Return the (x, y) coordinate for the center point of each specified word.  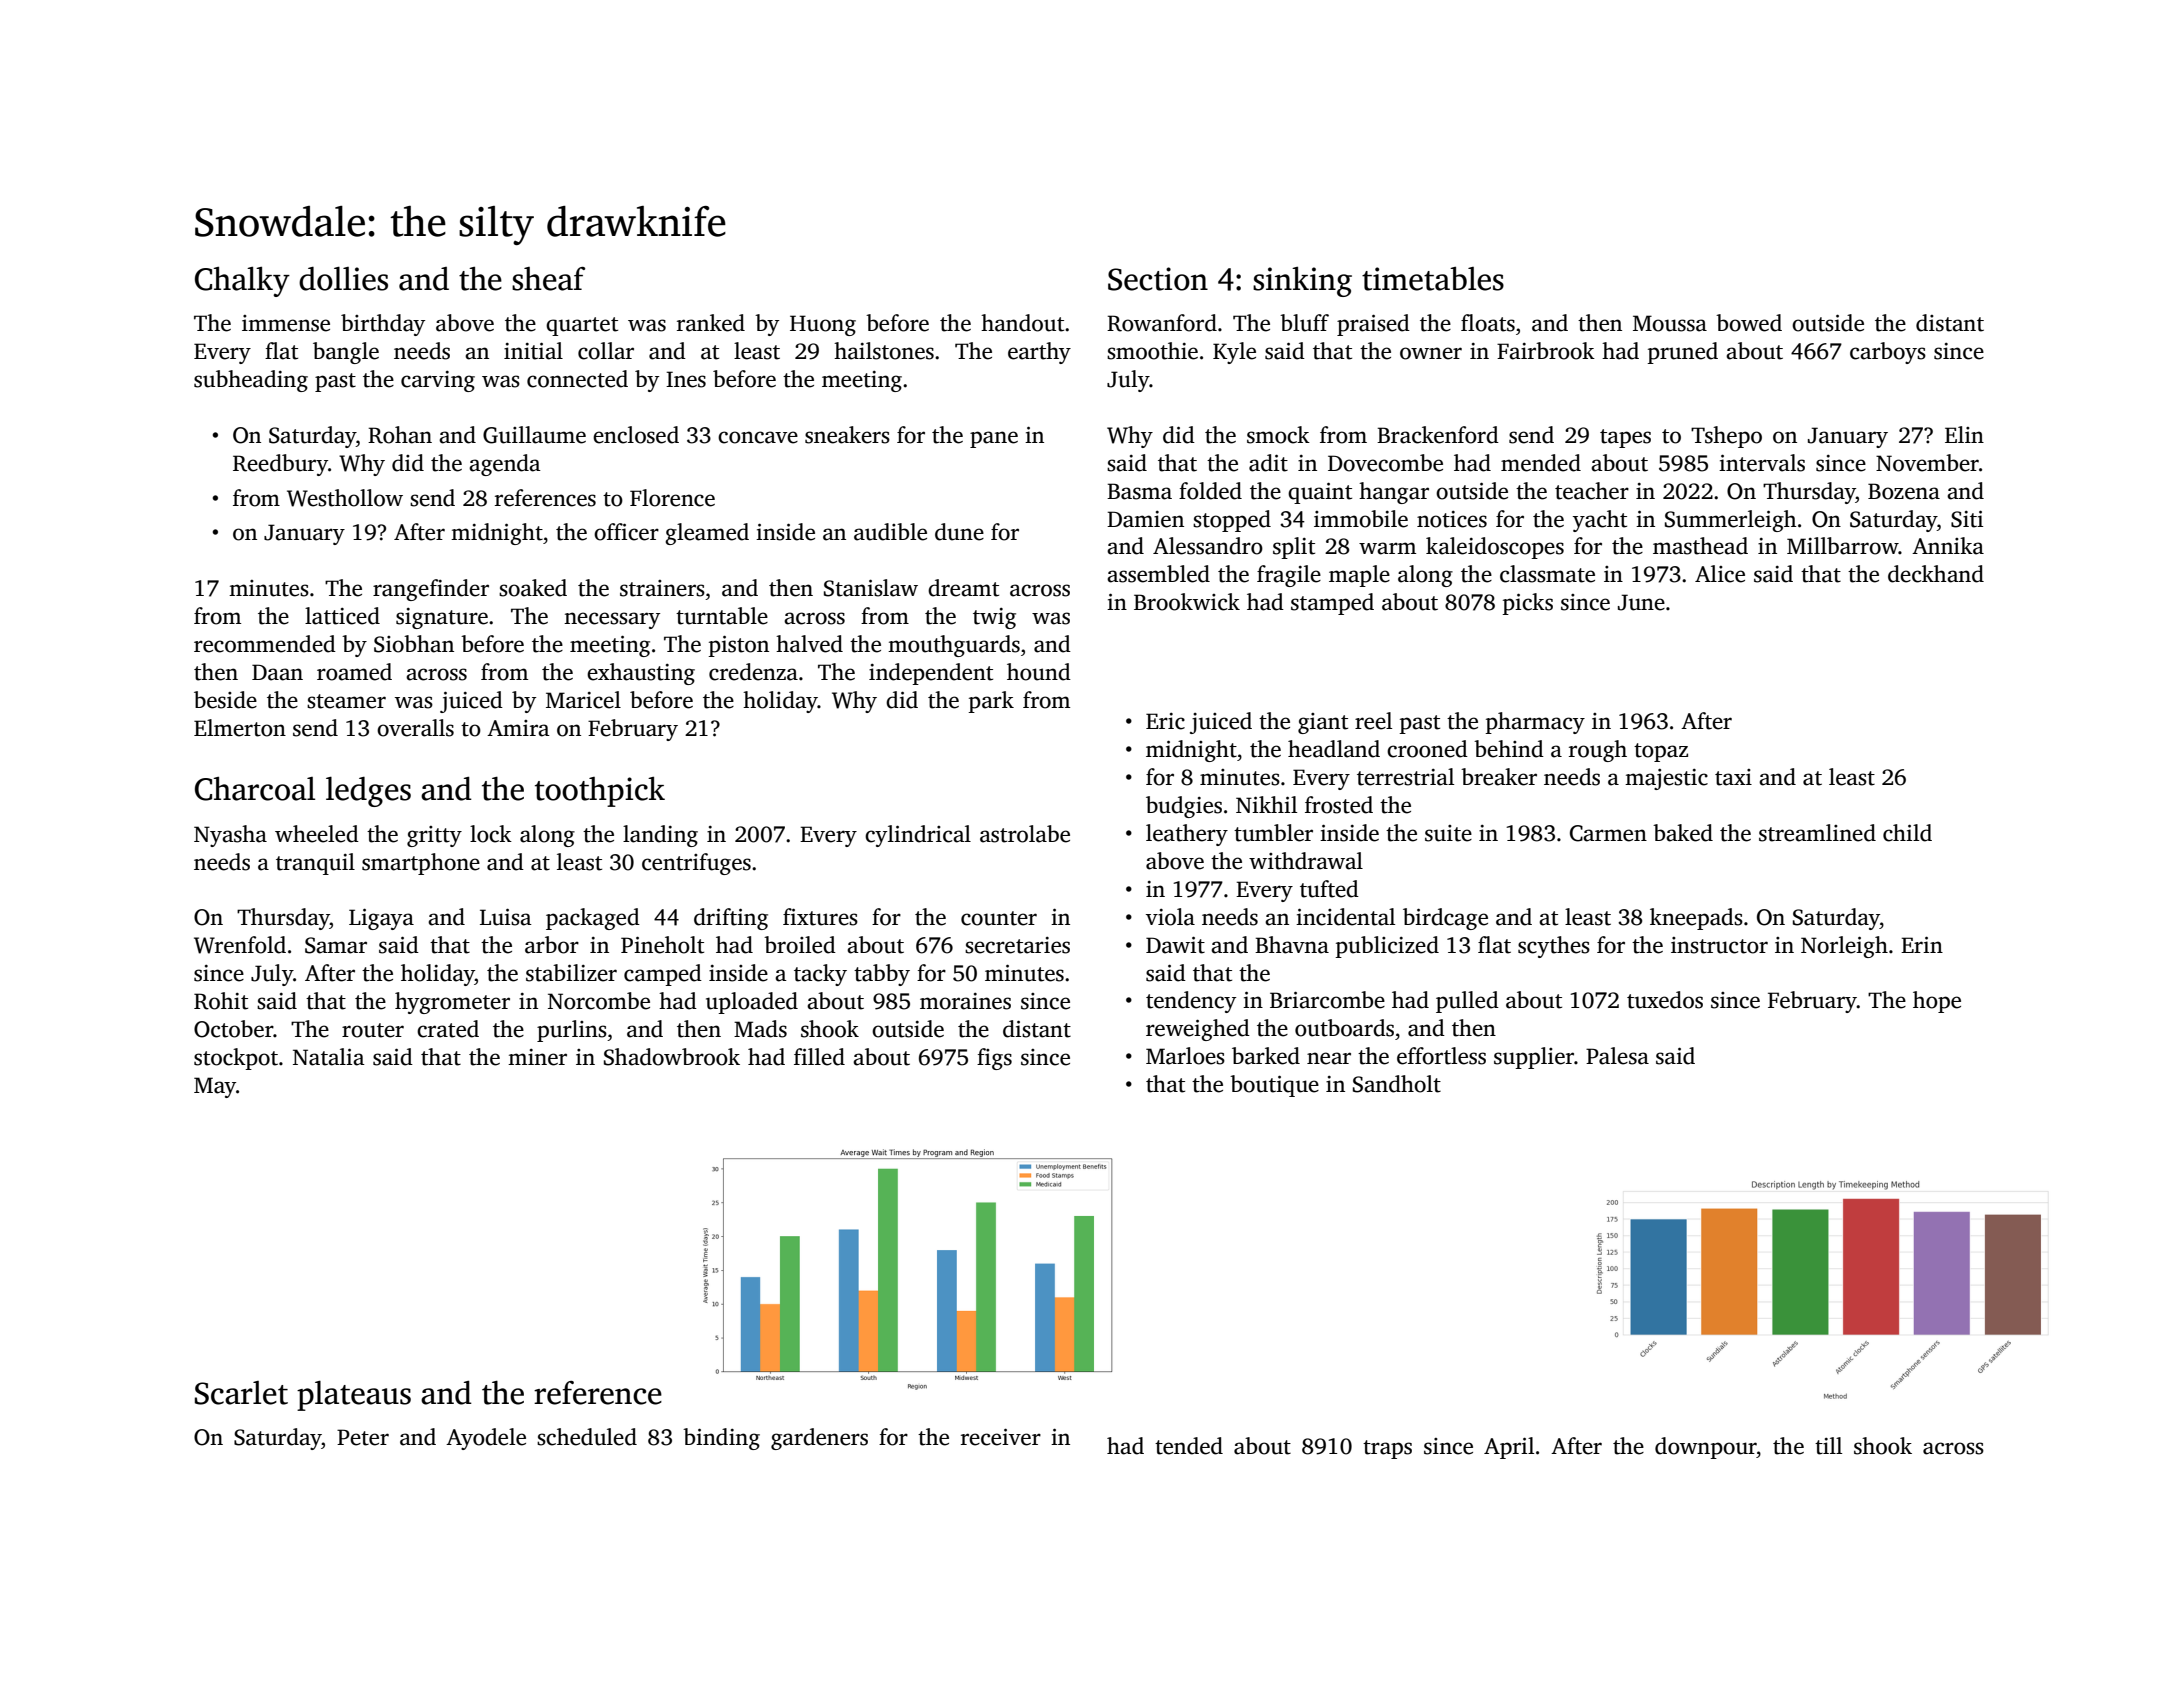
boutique (1274, 1086)
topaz (1661, 752)
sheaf (548, 279)
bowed (1749, 323)
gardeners (819, 1439)
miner (537, 1057)
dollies (343, 279)
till (1828, 1446)
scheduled (587, 1437)
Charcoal (255, 789)
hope (1937, 1002)
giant (1323, 723)
